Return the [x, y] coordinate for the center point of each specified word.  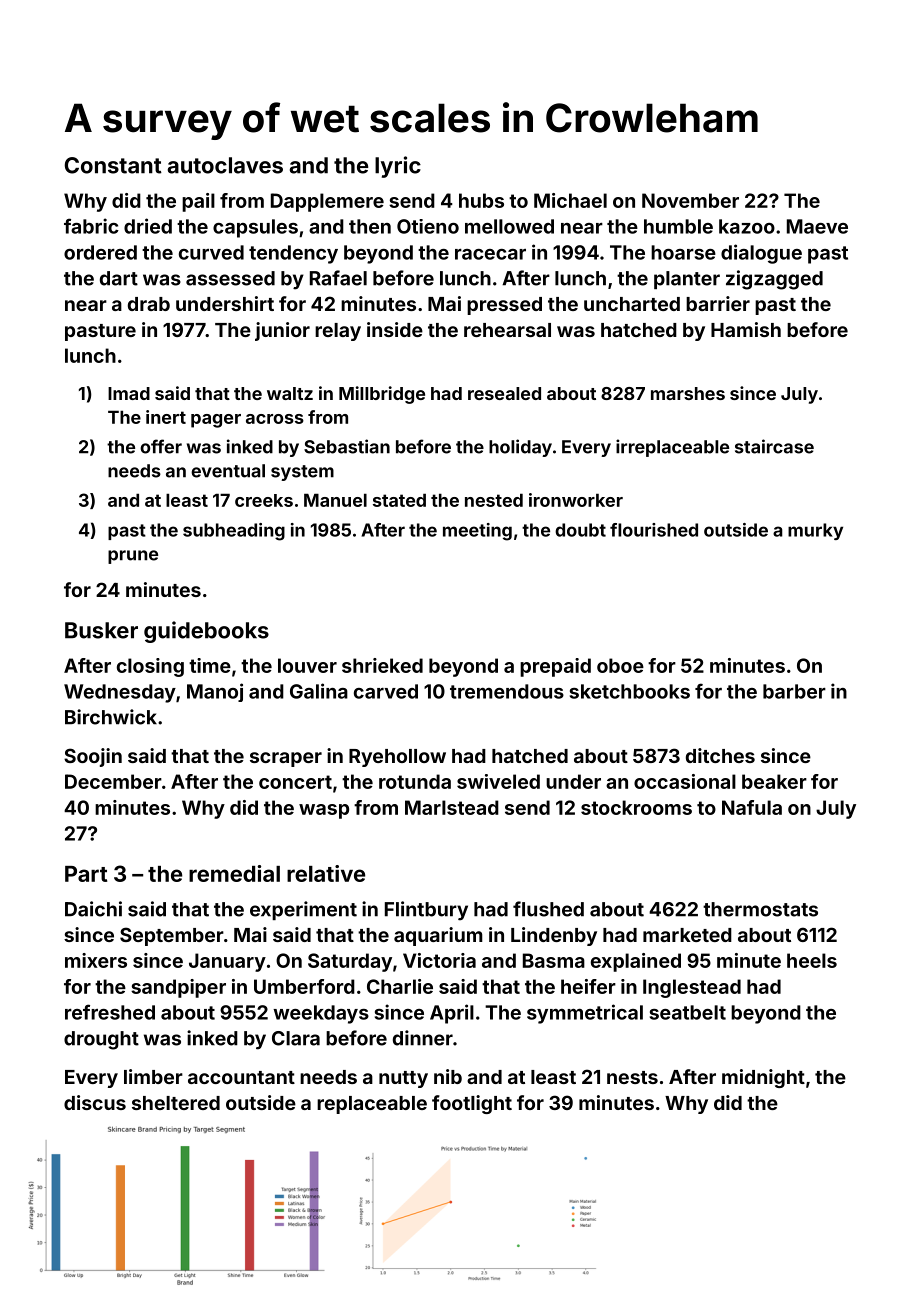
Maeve [817, 226]
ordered [100, 252]
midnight [763, 1078]
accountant [241, 1077]
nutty [403, 1079]
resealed [504, 393]
